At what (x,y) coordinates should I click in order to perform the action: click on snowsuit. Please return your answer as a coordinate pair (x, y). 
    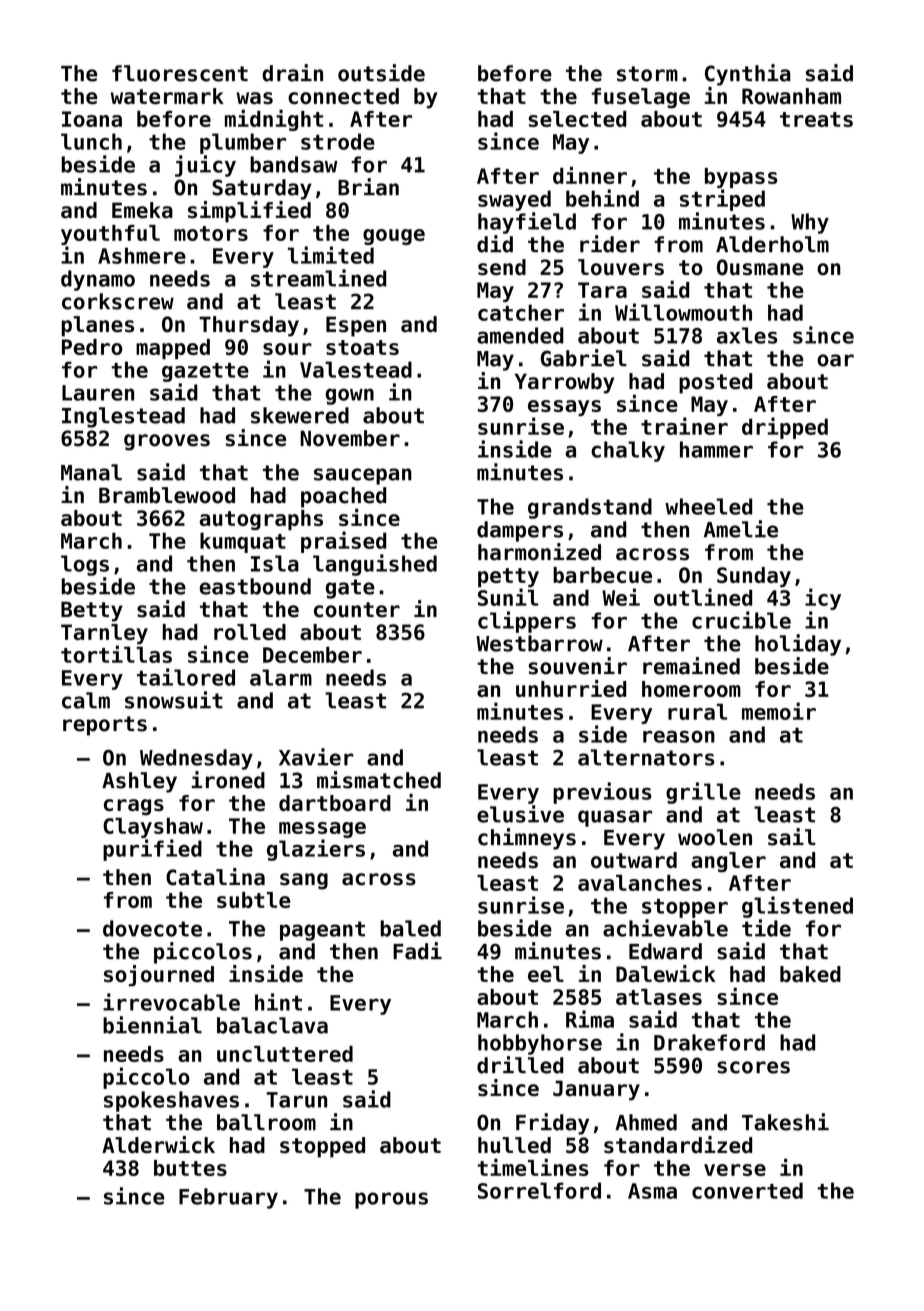
    Looking at the image, I should click on (174, 700).
